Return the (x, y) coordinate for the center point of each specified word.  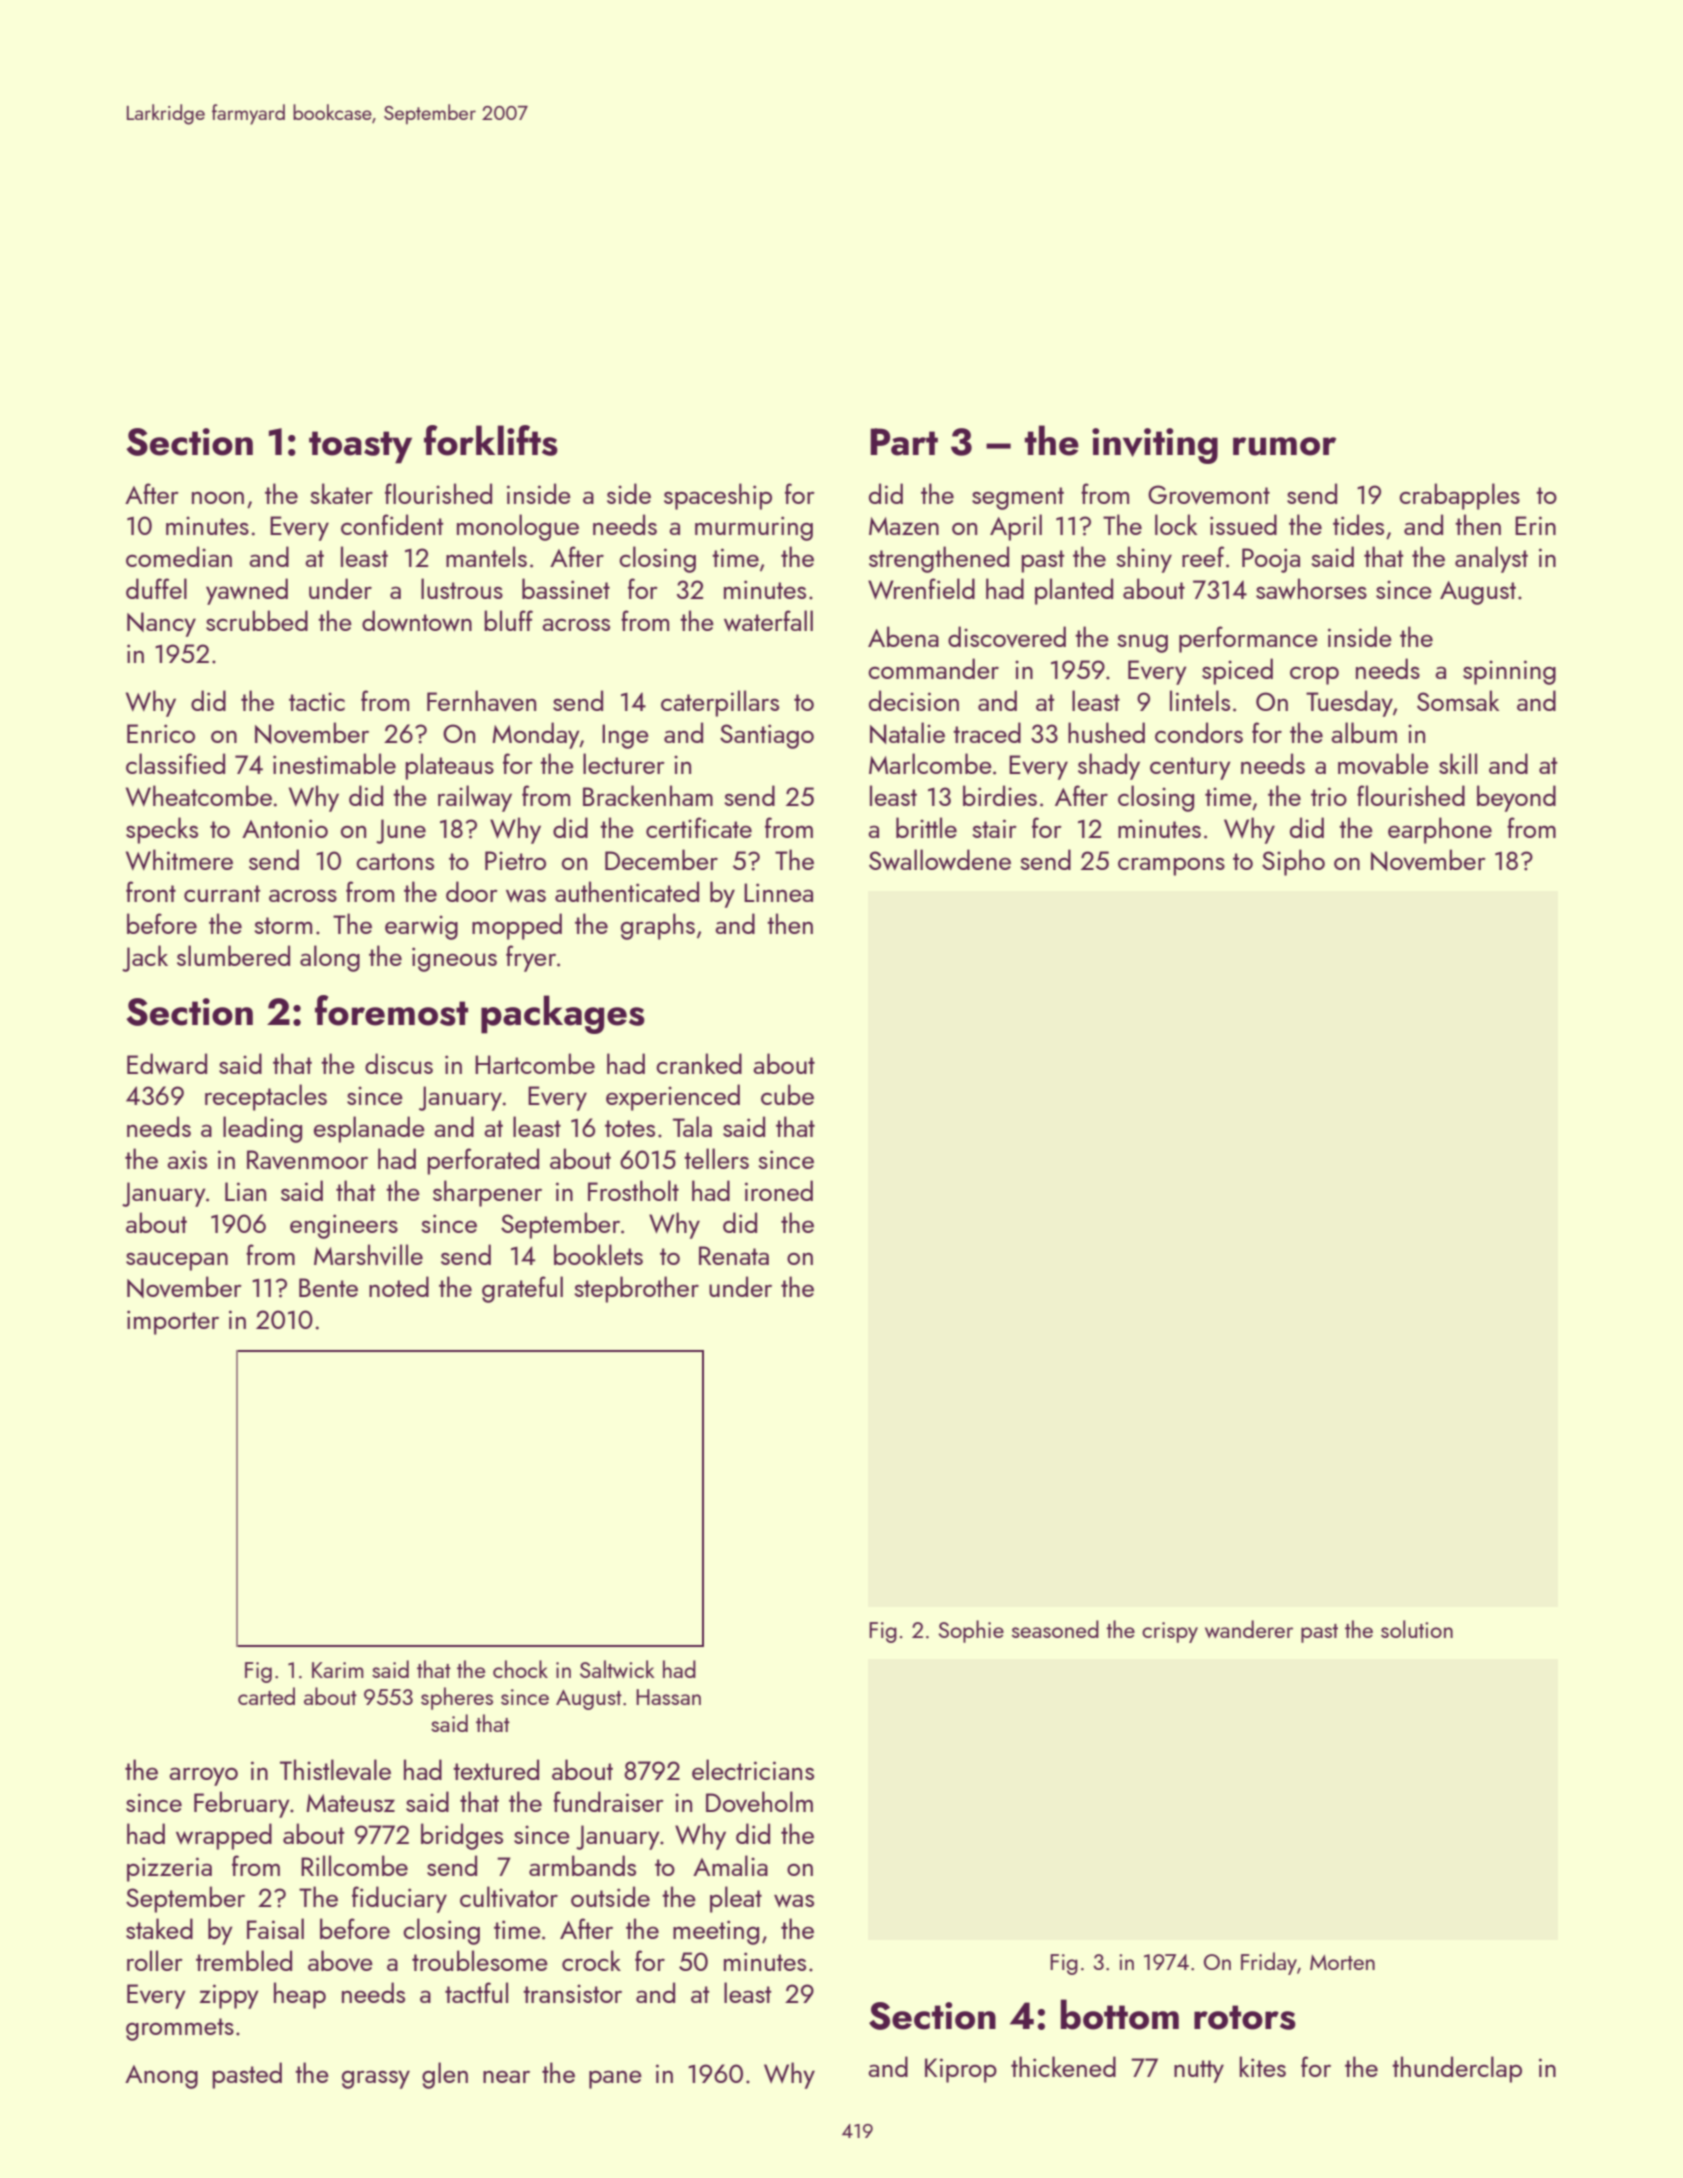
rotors (1245, 2017)
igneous (454, 959)
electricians (753, 1769)
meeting (716, 1932)
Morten (1342, 1962)
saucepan (177, 1261)
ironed (779, 1190)
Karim (338, 1670)
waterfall (768, 620)
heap (300, 1995)
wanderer (1249, 1629)
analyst (1491, 559)
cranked (699, 1063)
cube (787, 1094)
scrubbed (257, 620)
